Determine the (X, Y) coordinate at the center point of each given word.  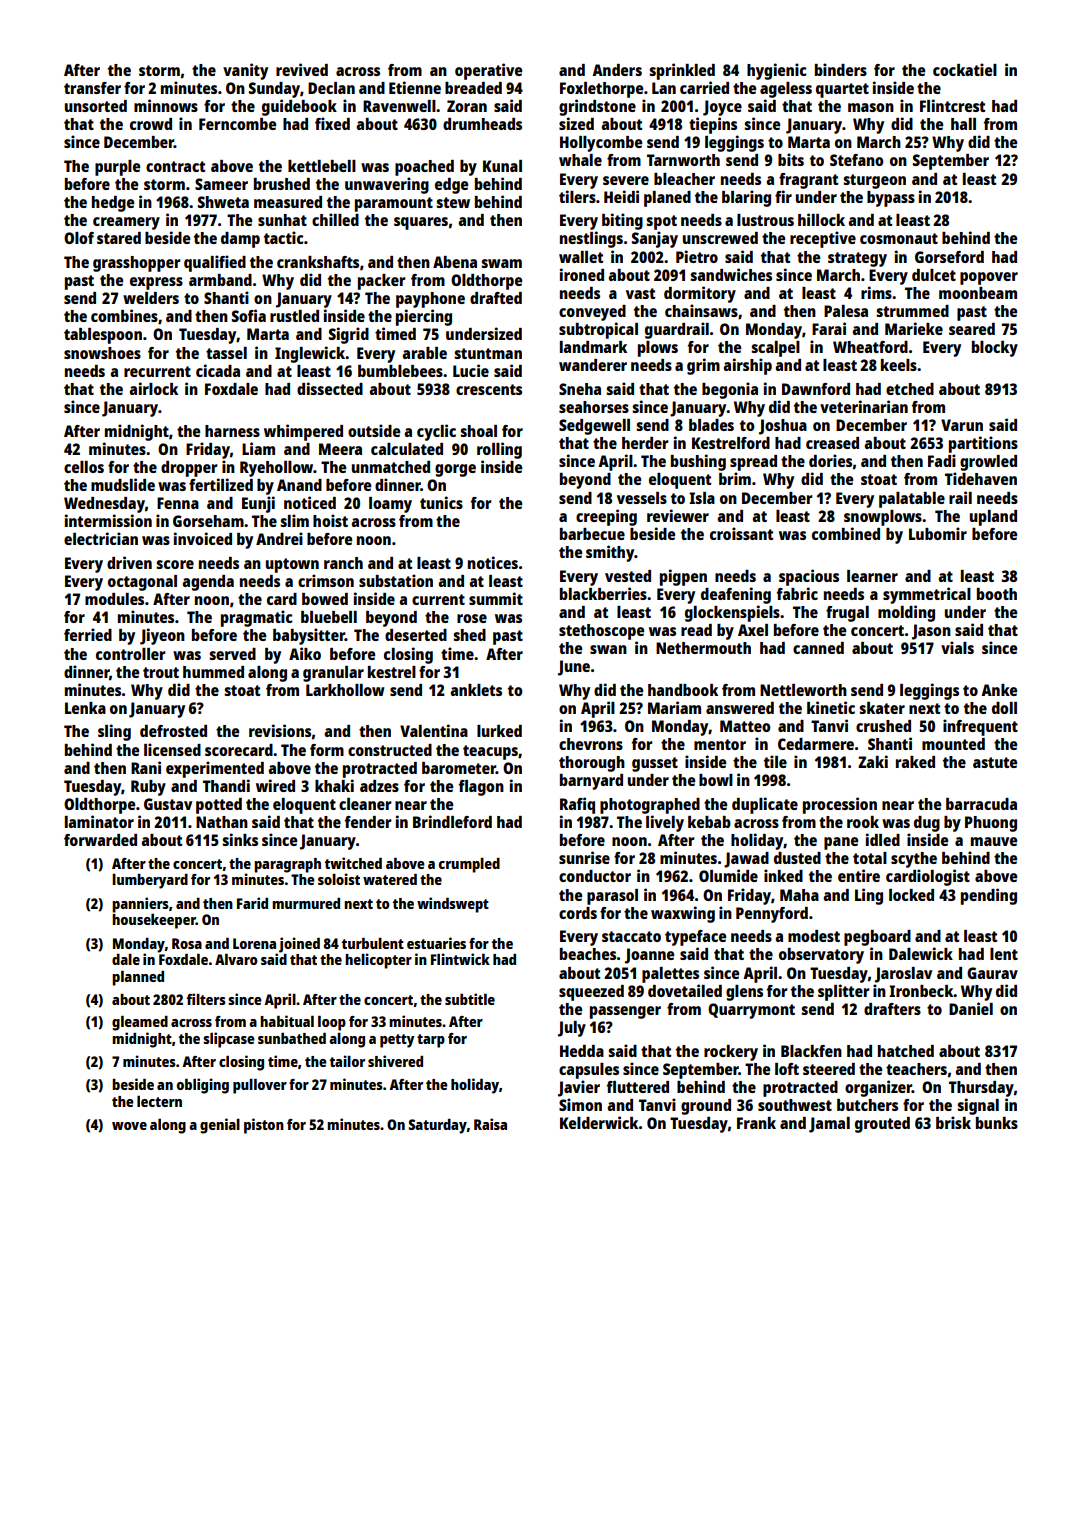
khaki (334, 785)
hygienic (776, 71)
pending (989, 896)
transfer (92, 88)
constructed (390, 750)
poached (424, 168)
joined (299, 945)
